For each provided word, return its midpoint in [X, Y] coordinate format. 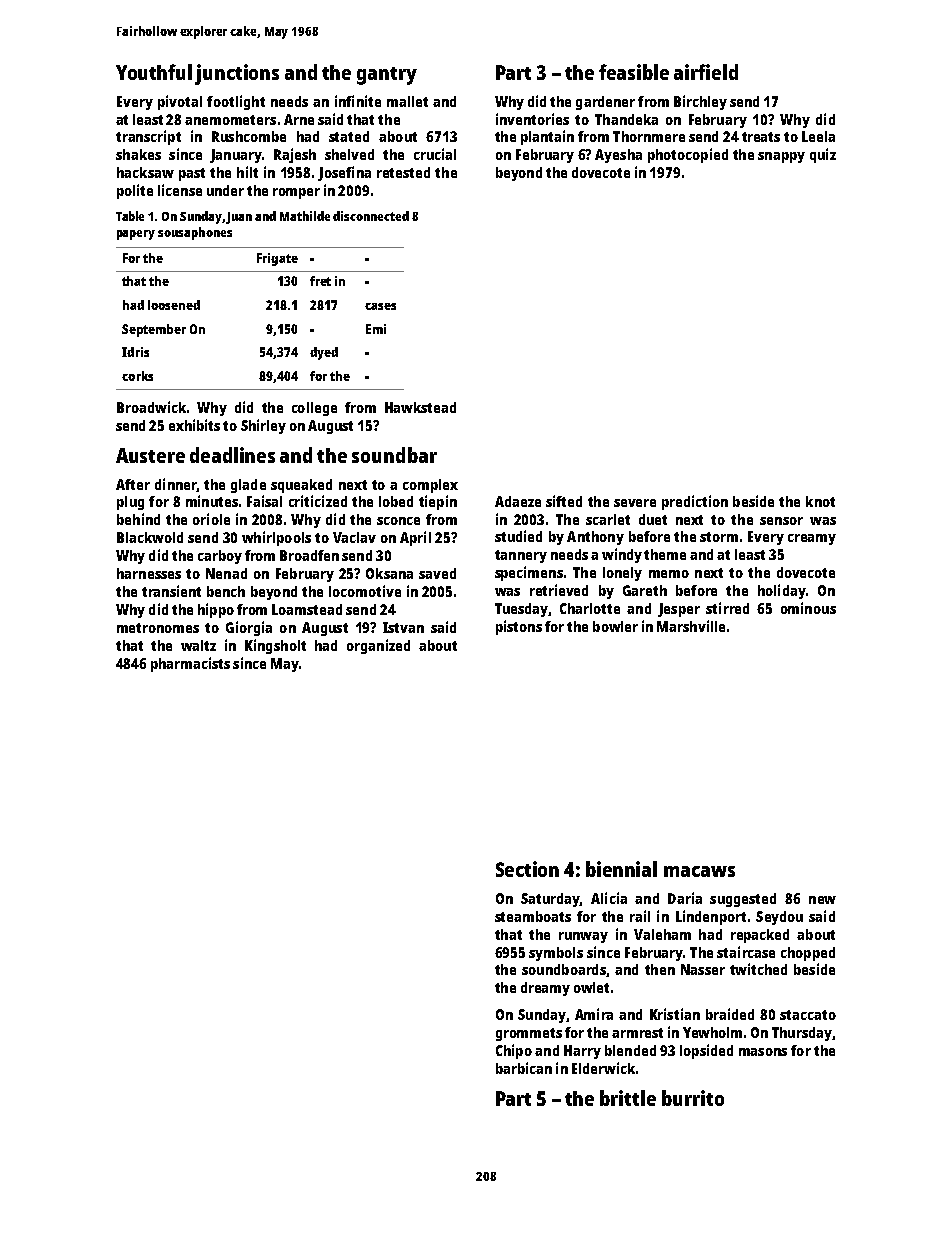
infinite [358, 101]
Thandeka [626, 119]
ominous [808, 608]
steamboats [533, 916]
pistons [519, 627]
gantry [387, 76]
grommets [529, 1034]
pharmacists [190, 664]
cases [380, 306]
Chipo [514, 1051]
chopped [808, 954]
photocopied [688, 155]
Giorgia [249, 628]
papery [136, 235]
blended [630, 1050]
